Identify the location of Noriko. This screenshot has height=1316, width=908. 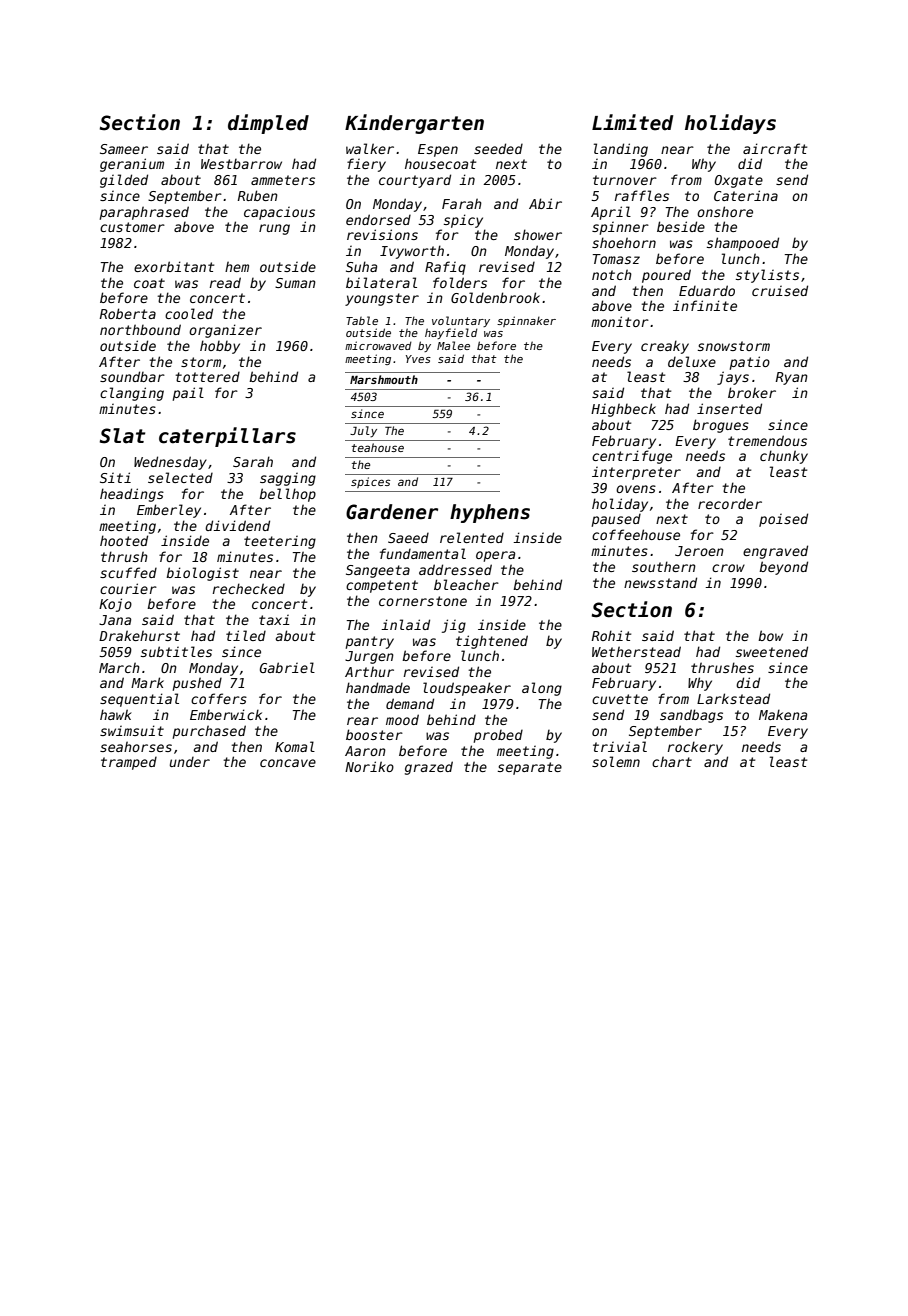
(369, 766).
